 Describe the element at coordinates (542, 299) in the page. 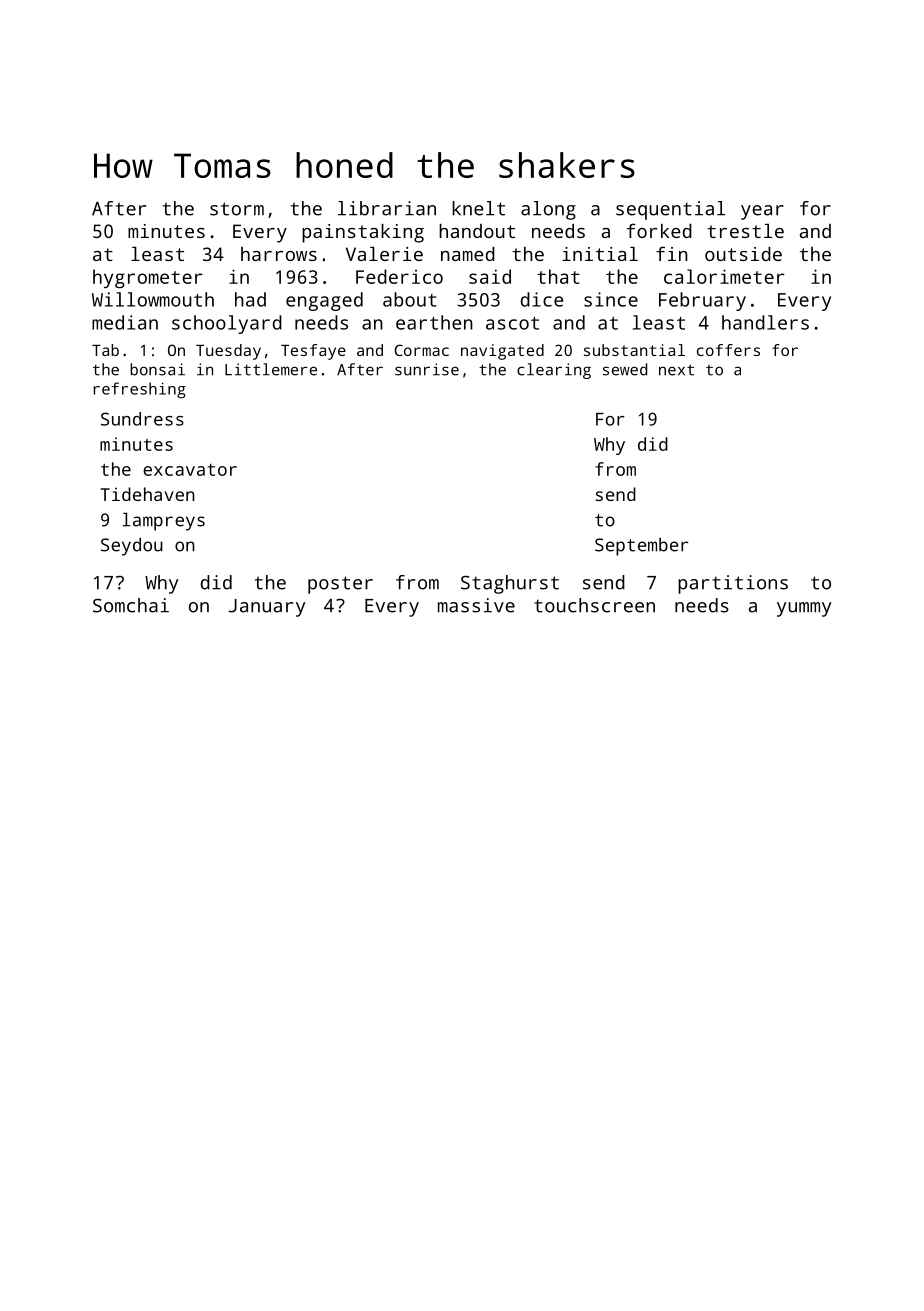

I see `dice` at that location.
